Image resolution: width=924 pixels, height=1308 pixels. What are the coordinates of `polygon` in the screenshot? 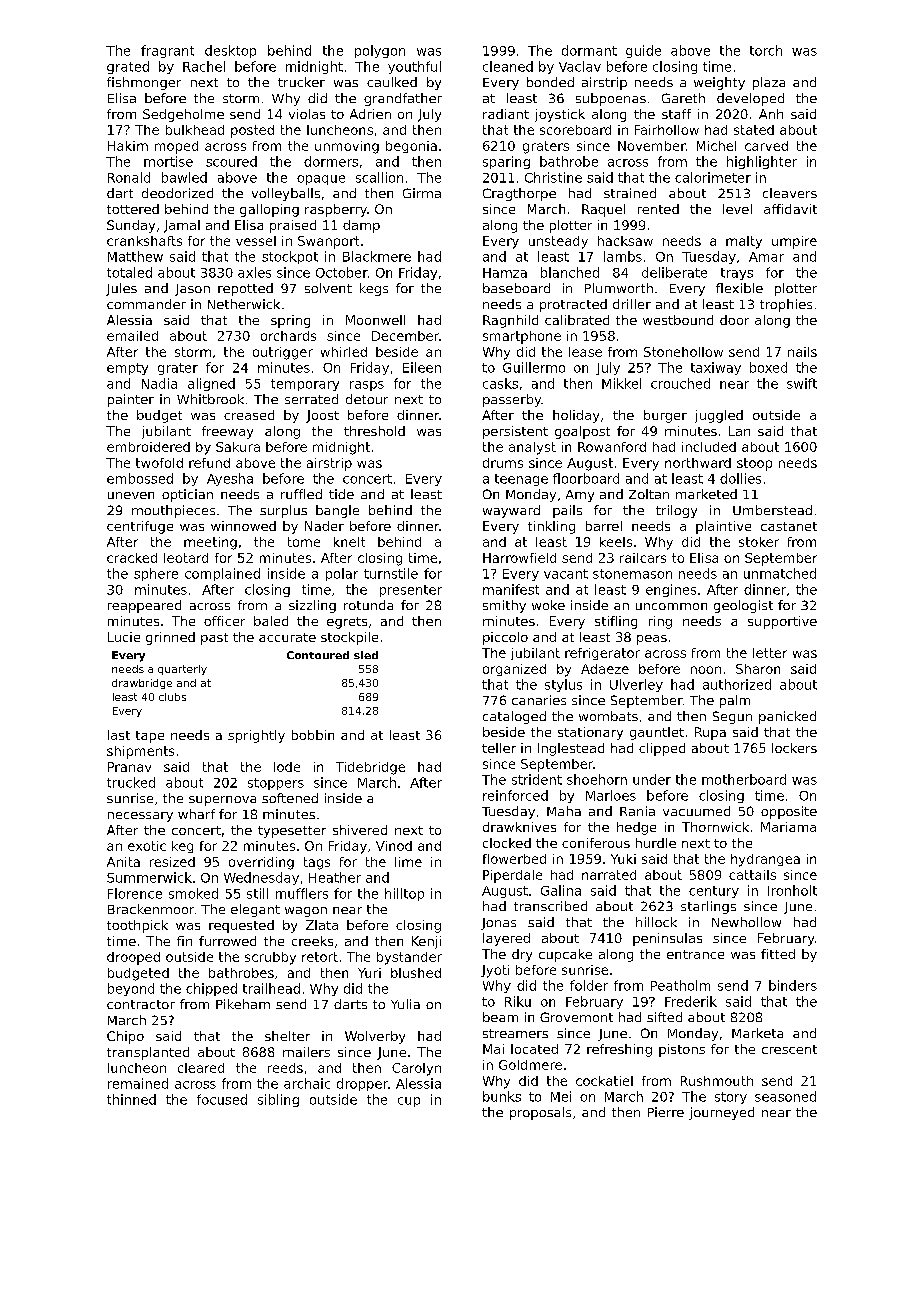 It's located at (380, 51).
